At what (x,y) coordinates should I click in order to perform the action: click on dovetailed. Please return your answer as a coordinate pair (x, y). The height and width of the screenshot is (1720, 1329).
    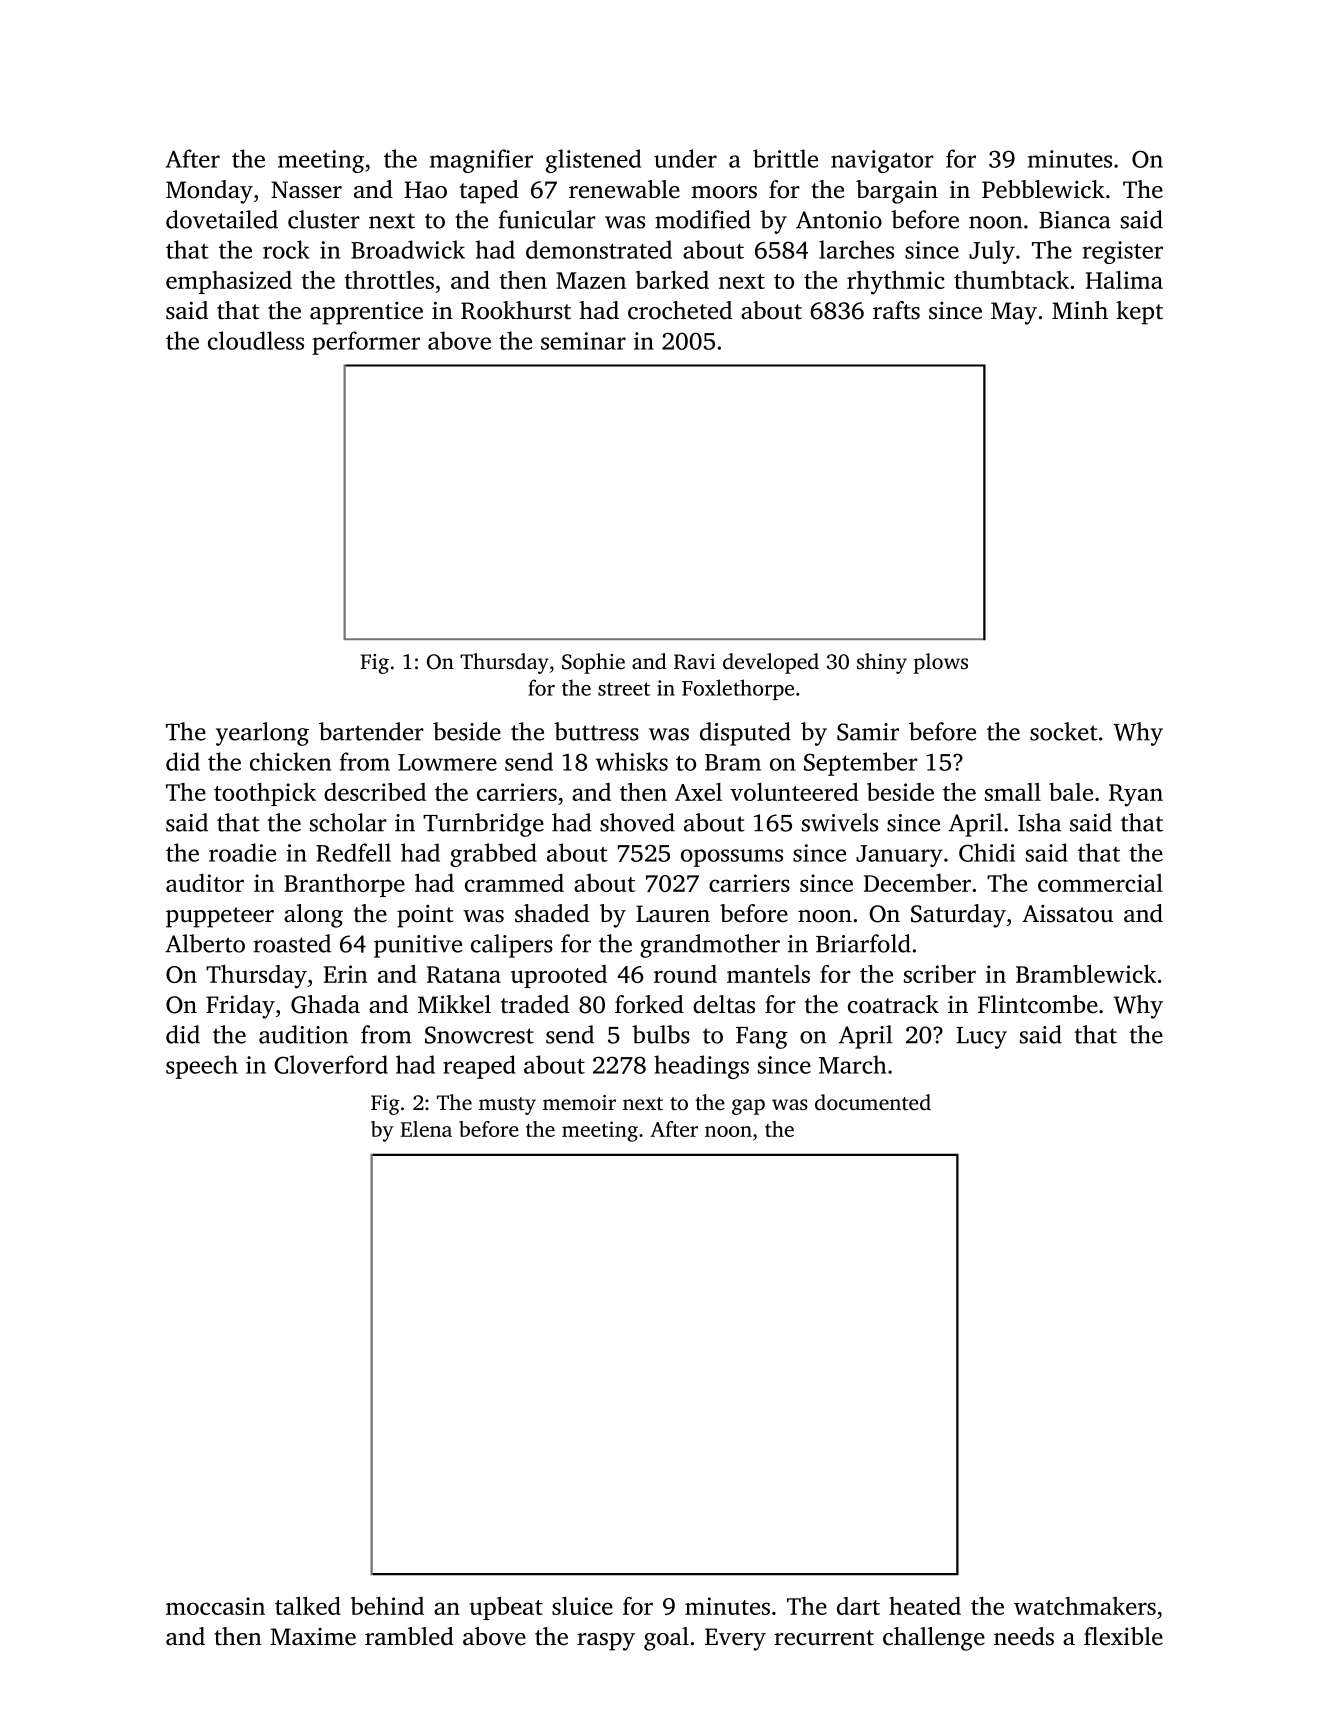
    Looking at the image, I should click on (222, 219).
